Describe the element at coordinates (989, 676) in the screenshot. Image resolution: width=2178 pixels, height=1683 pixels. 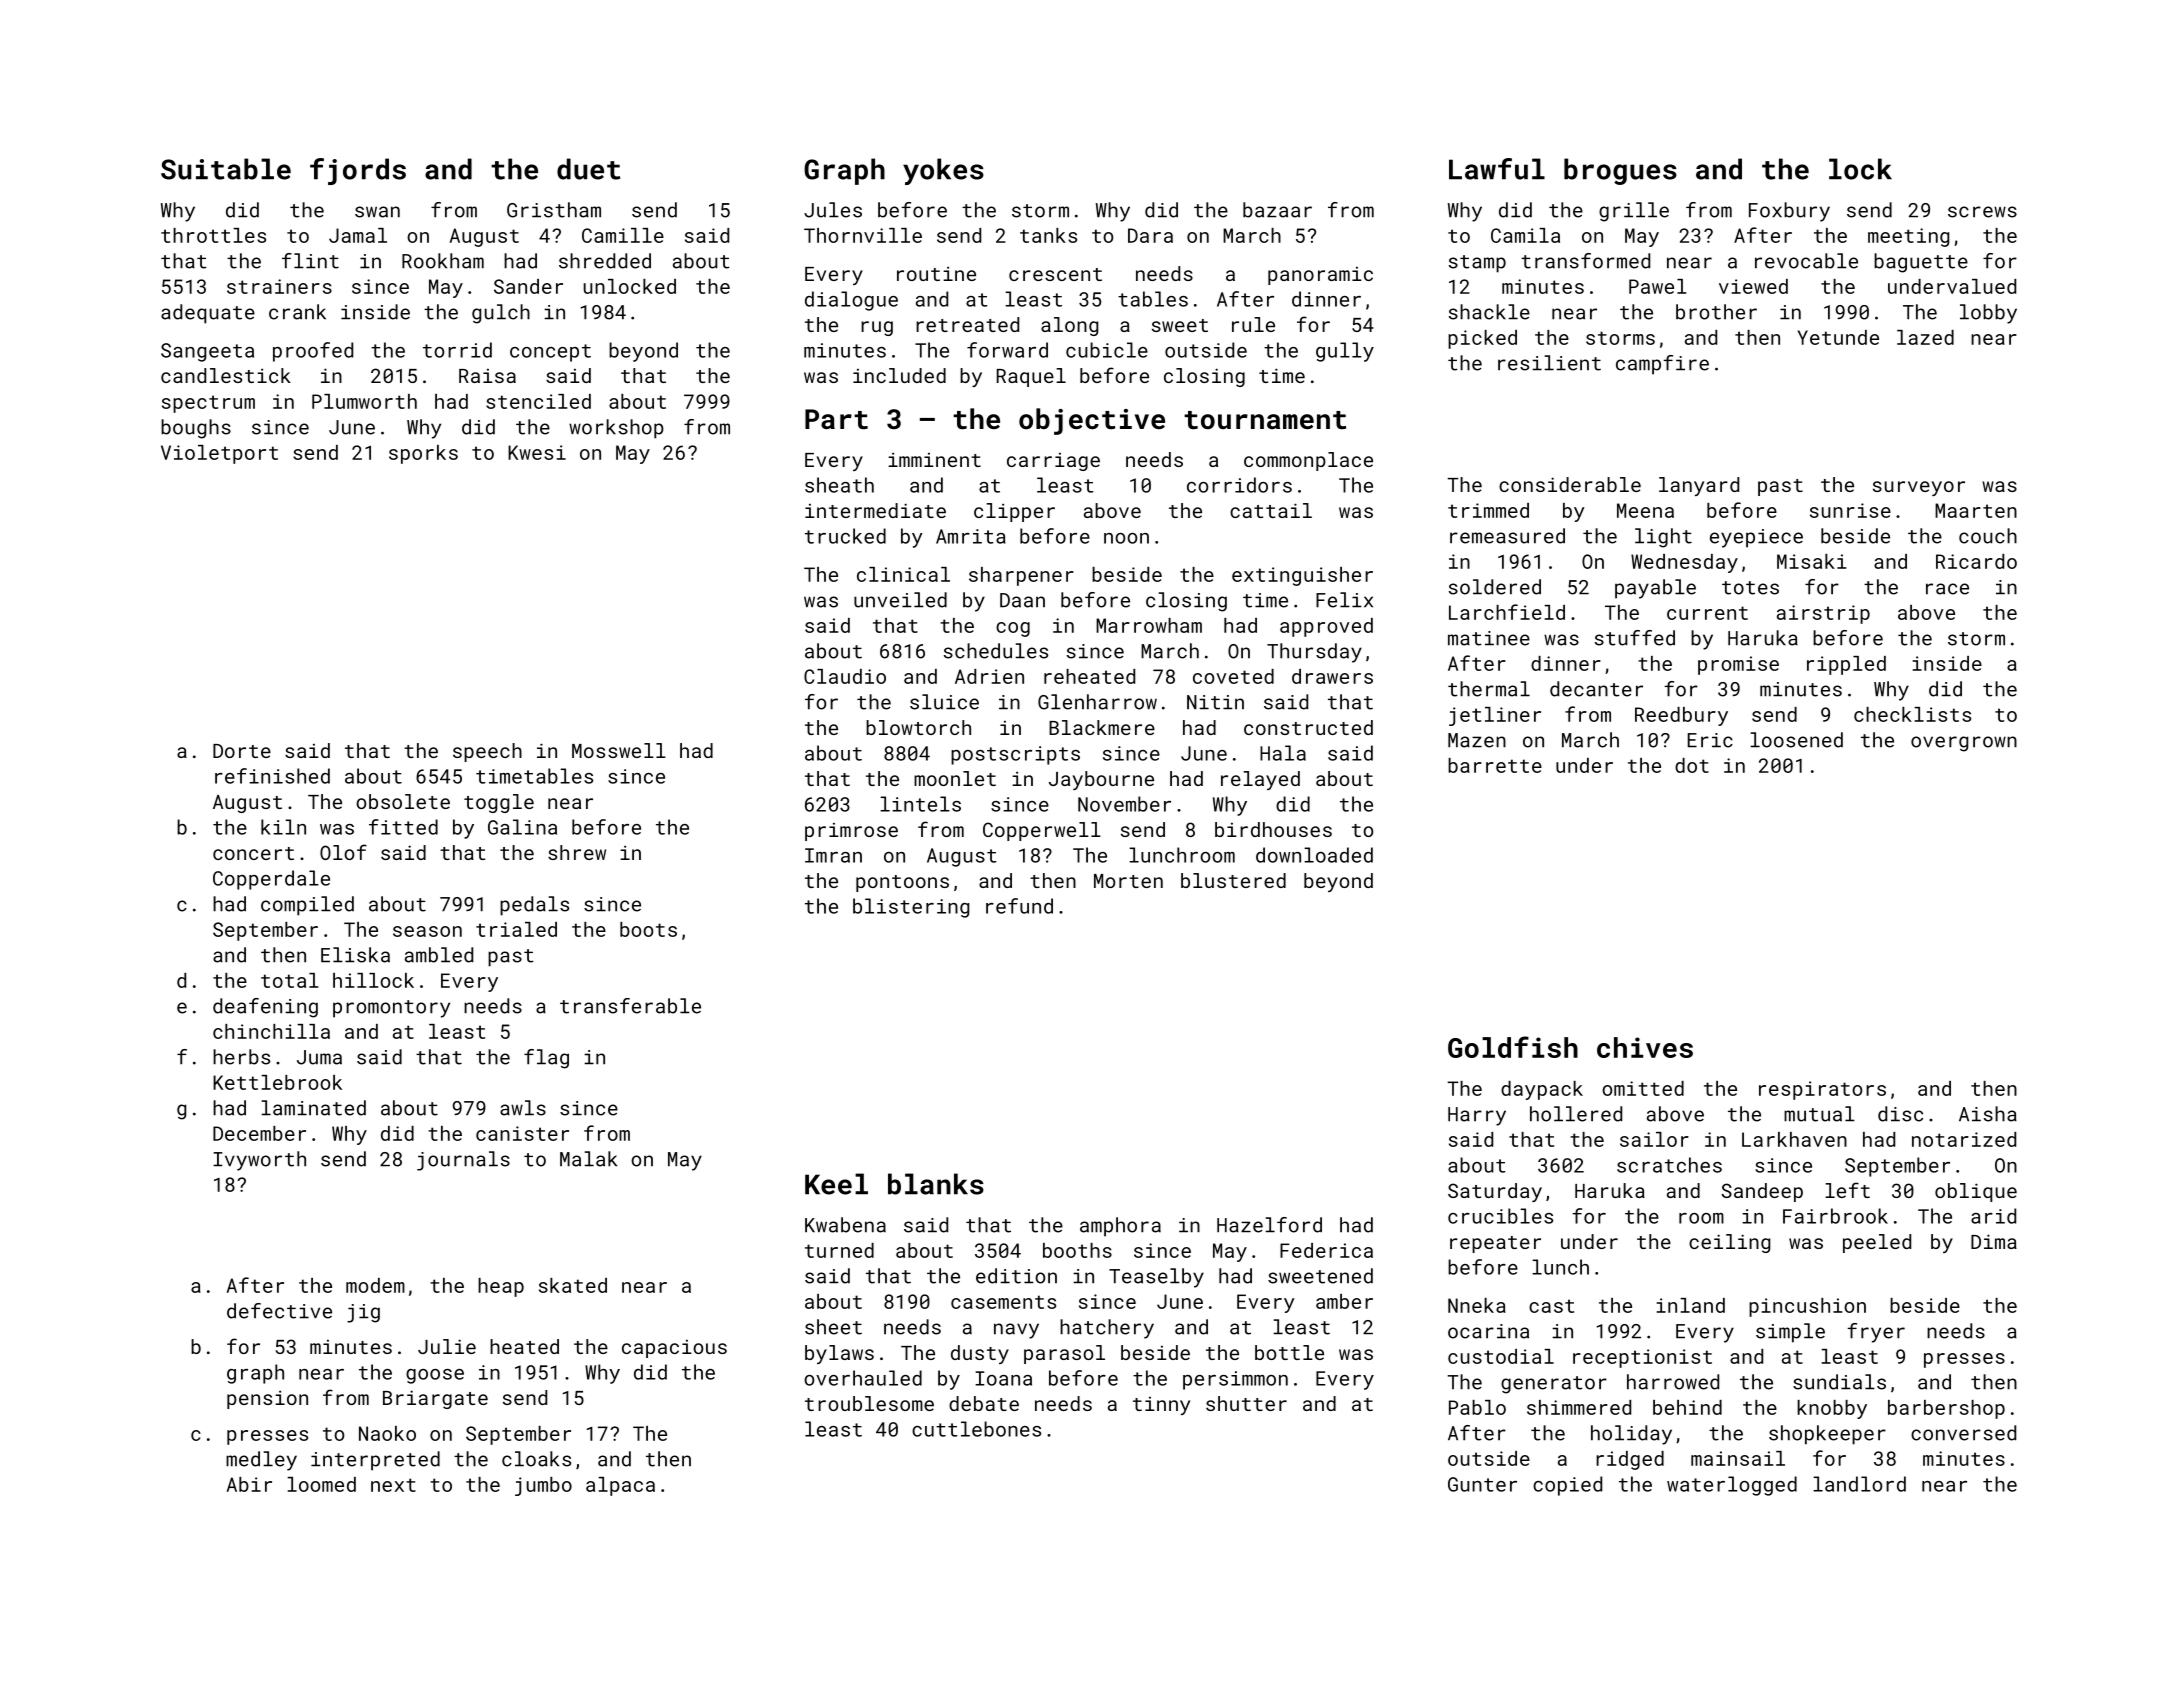
I see `Adrien` at that location.
